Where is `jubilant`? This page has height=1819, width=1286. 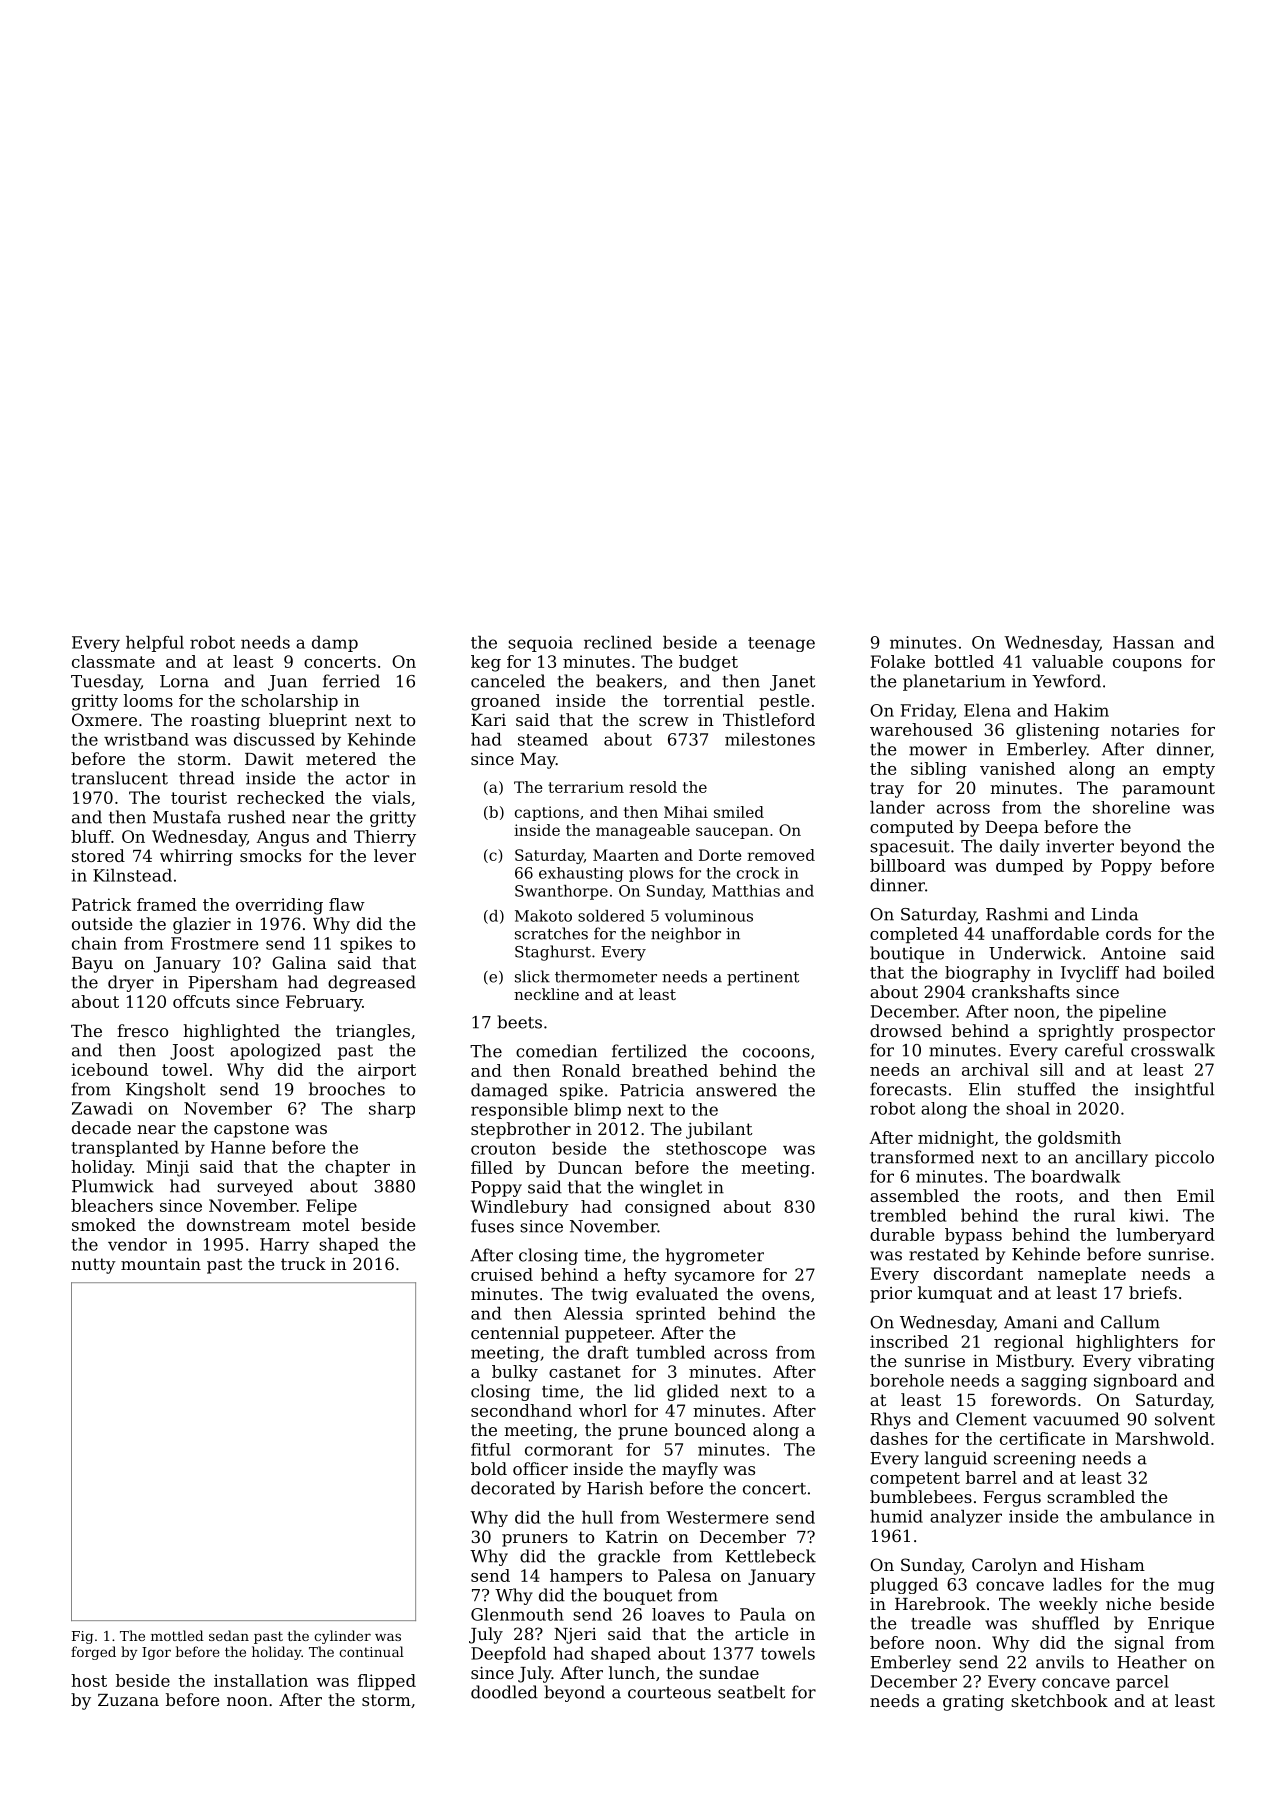
jubilant is located at coordinates (719, 1130).
